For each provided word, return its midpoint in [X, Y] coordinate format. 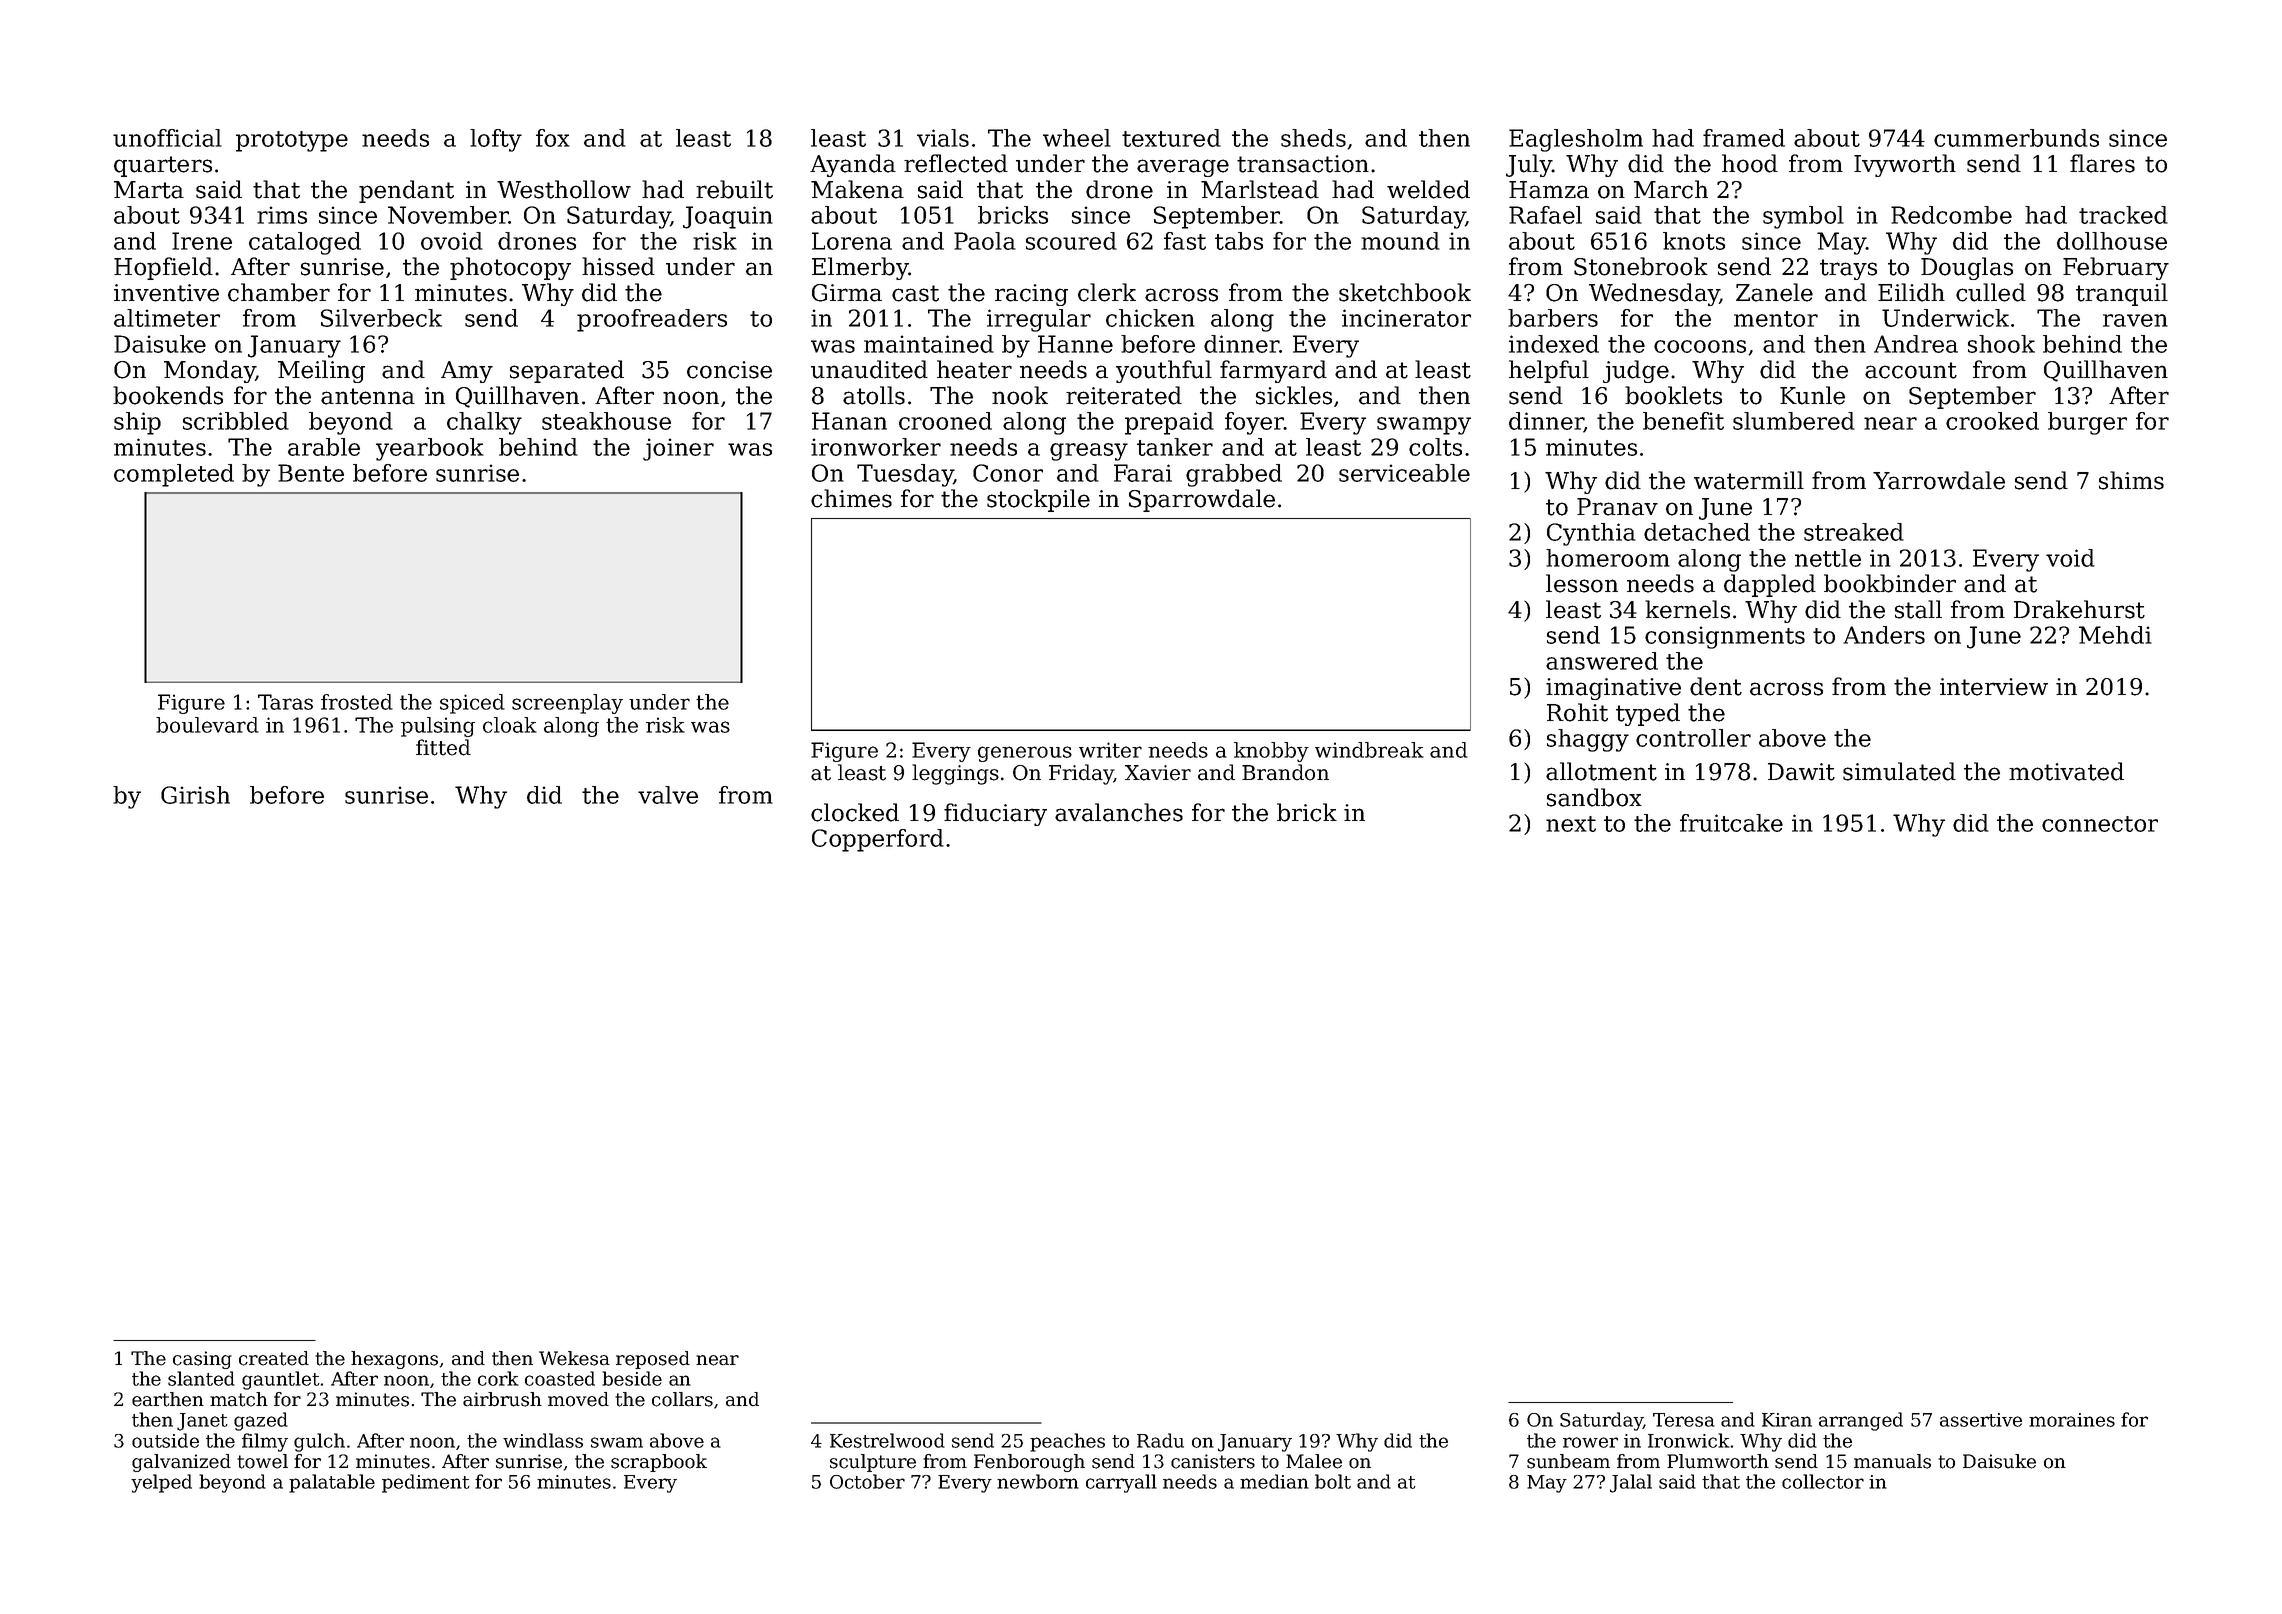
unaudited [869, 369]
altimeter [167, 318]
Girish [195, 795]
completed [174, 475]
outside [165, 1440]
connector [2100, 824]
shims [2131, 480]
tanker [1175, 447]
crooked [1992, 421]
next [1571, 824]
